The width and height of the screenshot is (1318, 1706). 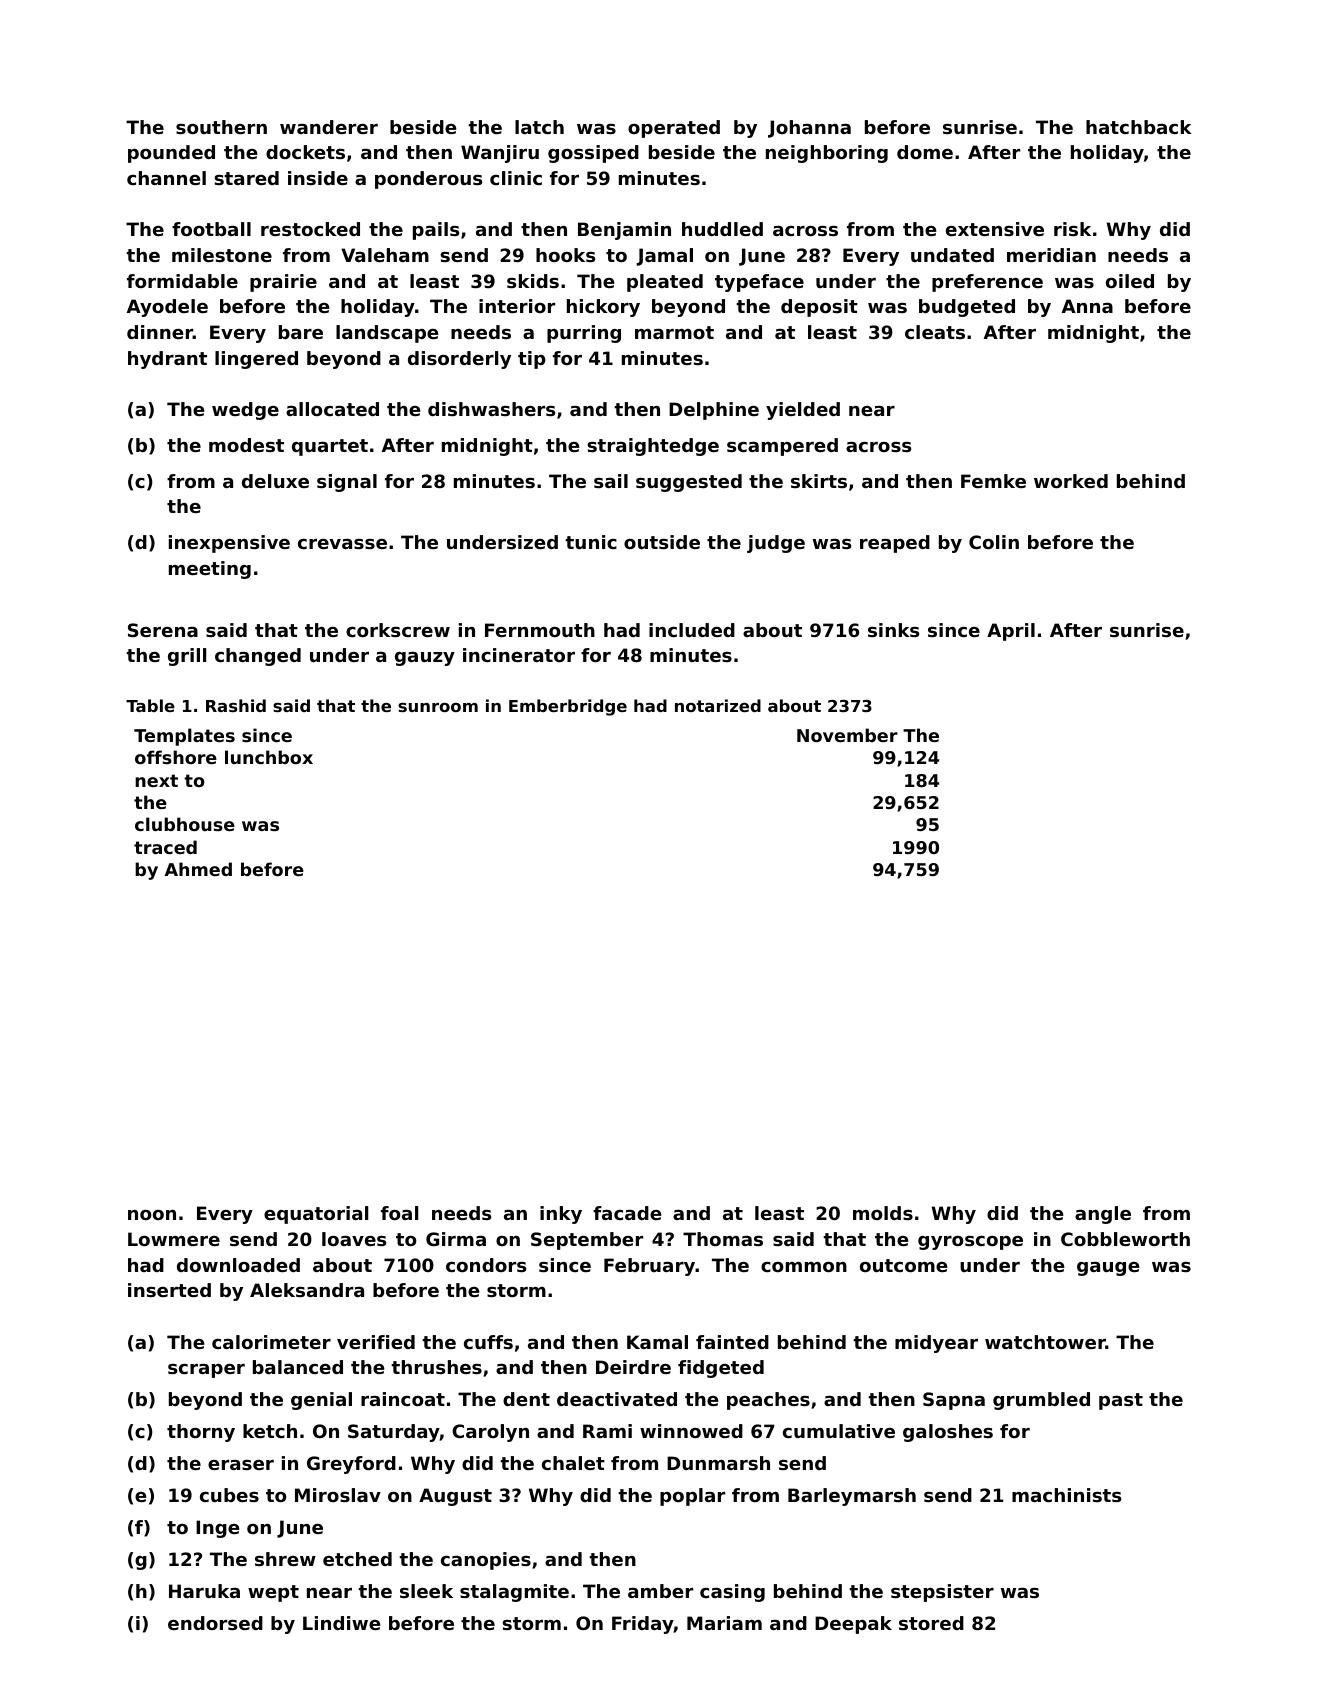 I want to click on hatchback, so click(x=1139, y=127).
